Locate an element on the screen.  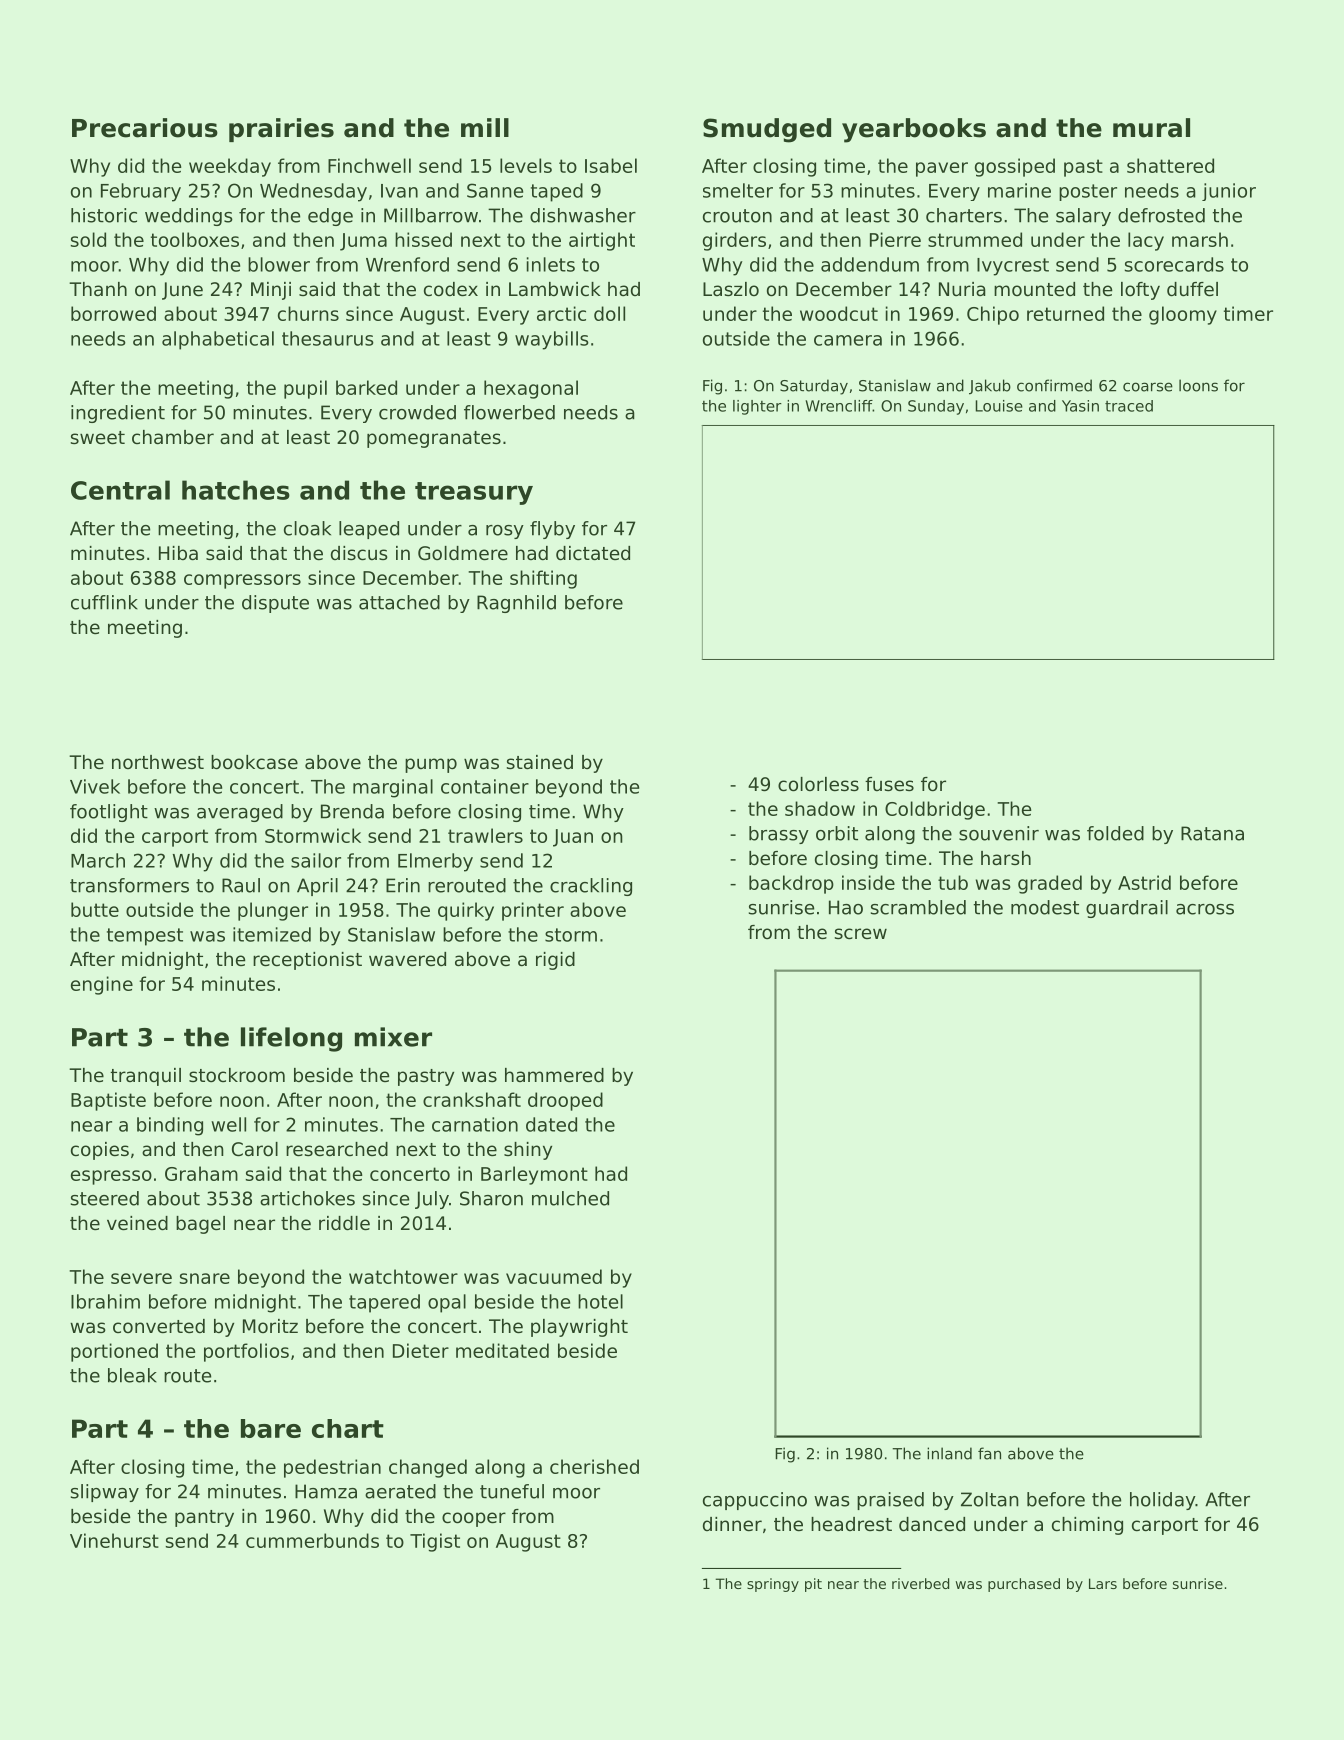
hatches is located at coordinates (236, 490).
